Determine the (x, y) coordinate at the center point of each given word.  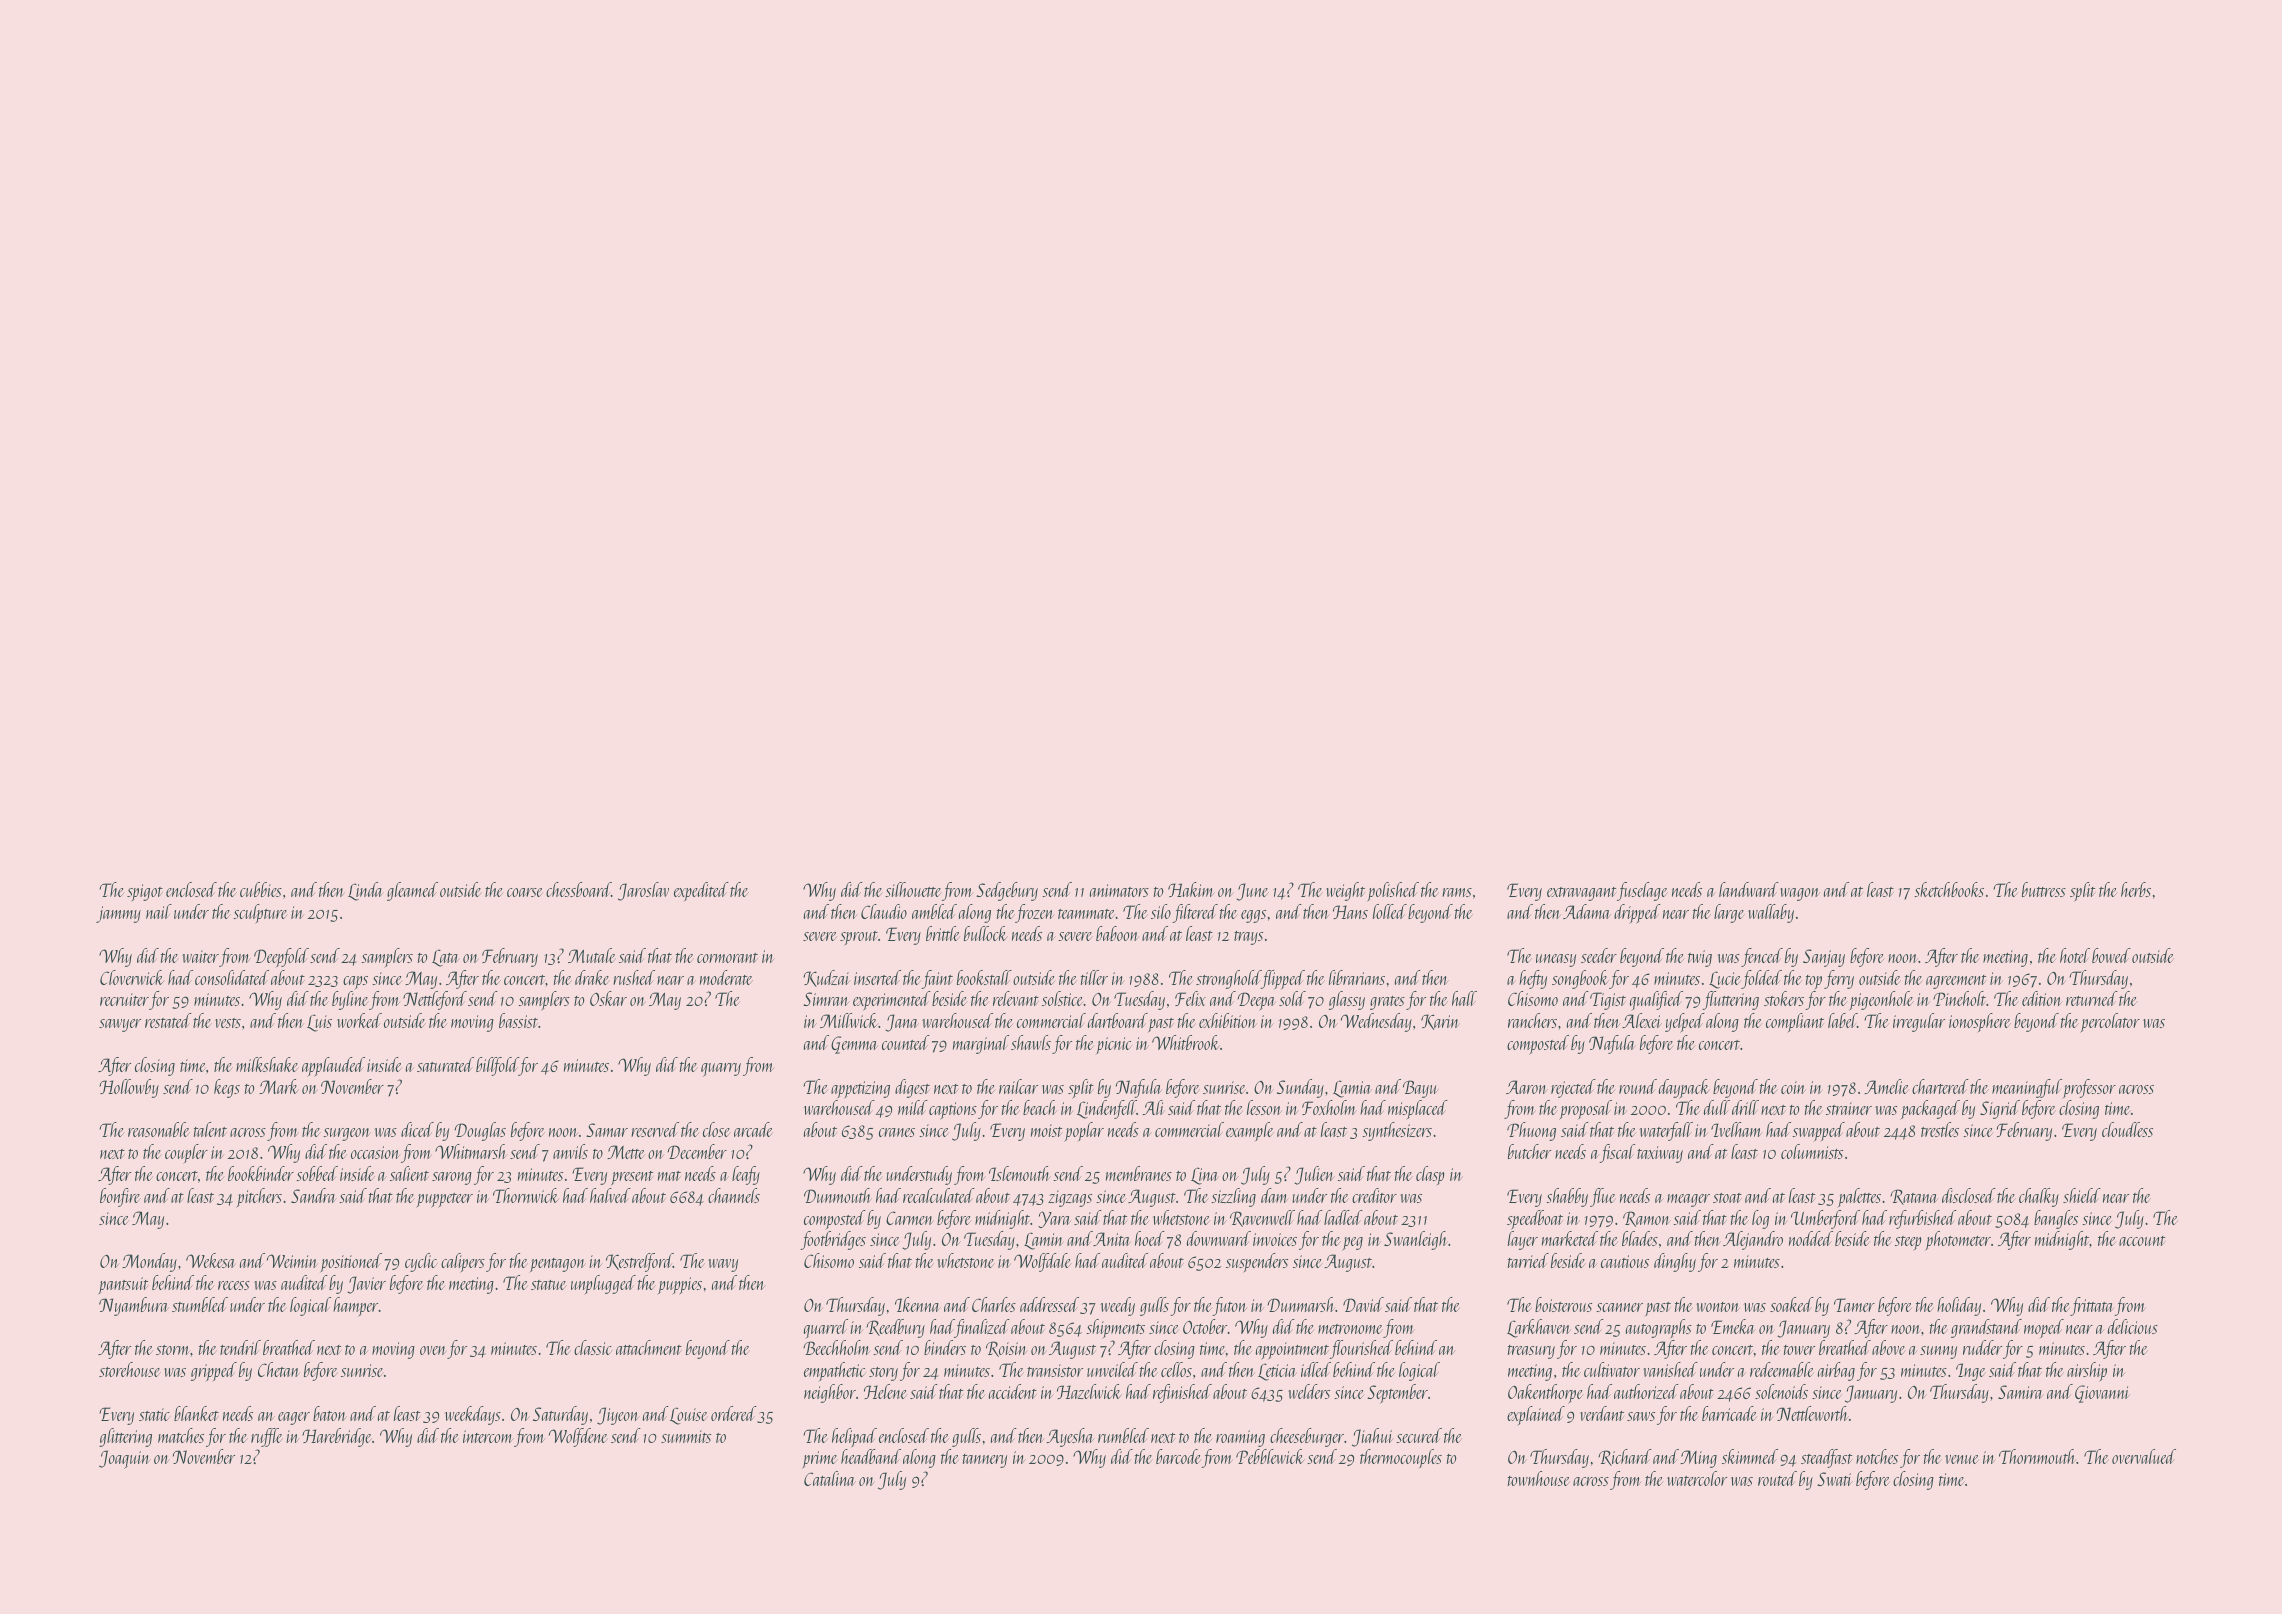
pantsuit (123, 1285)
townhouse (1538, 1478)
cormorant (727, 958)
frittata (2092, 1306)
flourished (1361, 1349)
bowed (2111, 955)
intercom (488, 1436)
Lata (446, 958)
